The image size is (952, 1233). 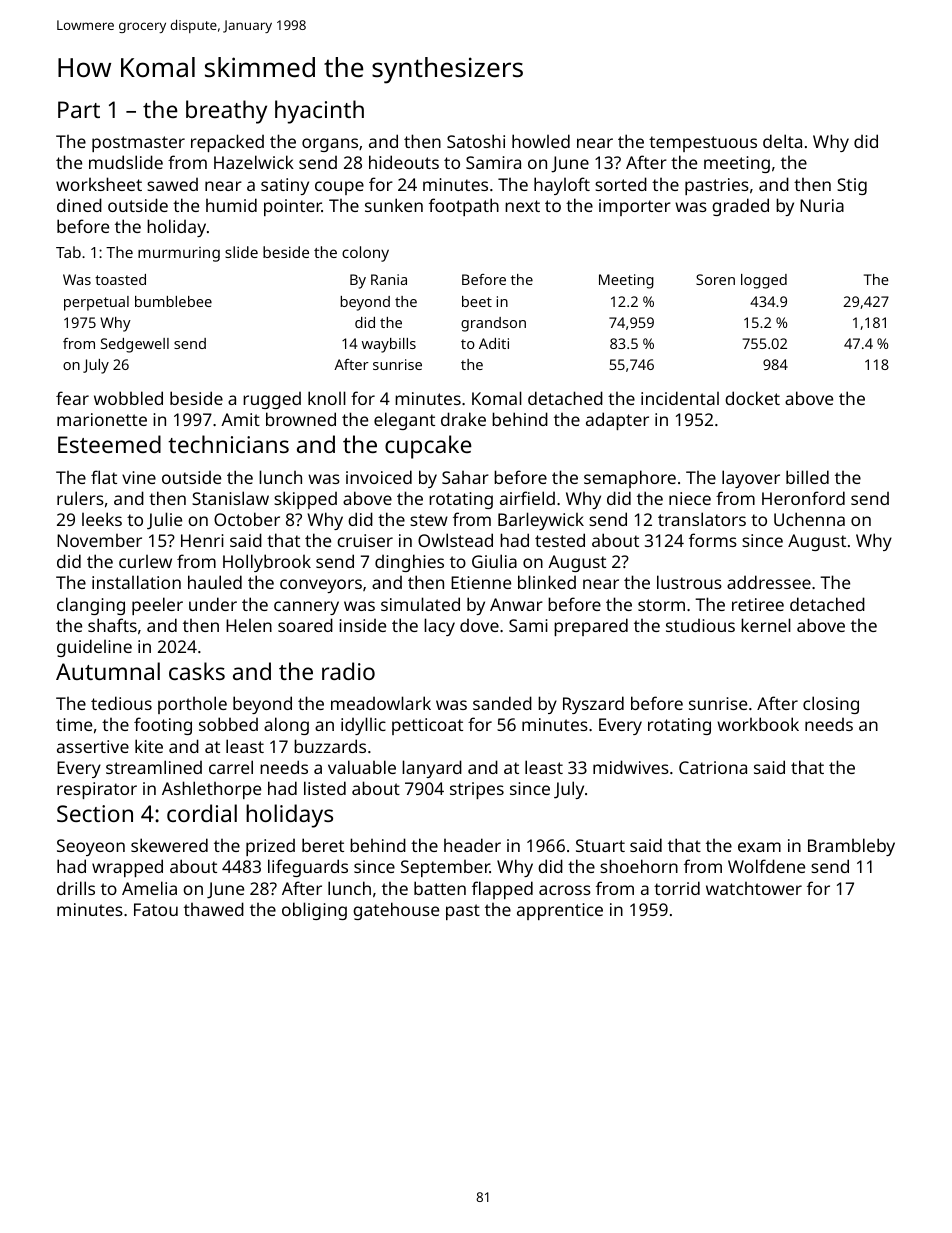 What do you see at coordinates (286, 726) in the page?
I see `along` at bounding box center [286, 726].
